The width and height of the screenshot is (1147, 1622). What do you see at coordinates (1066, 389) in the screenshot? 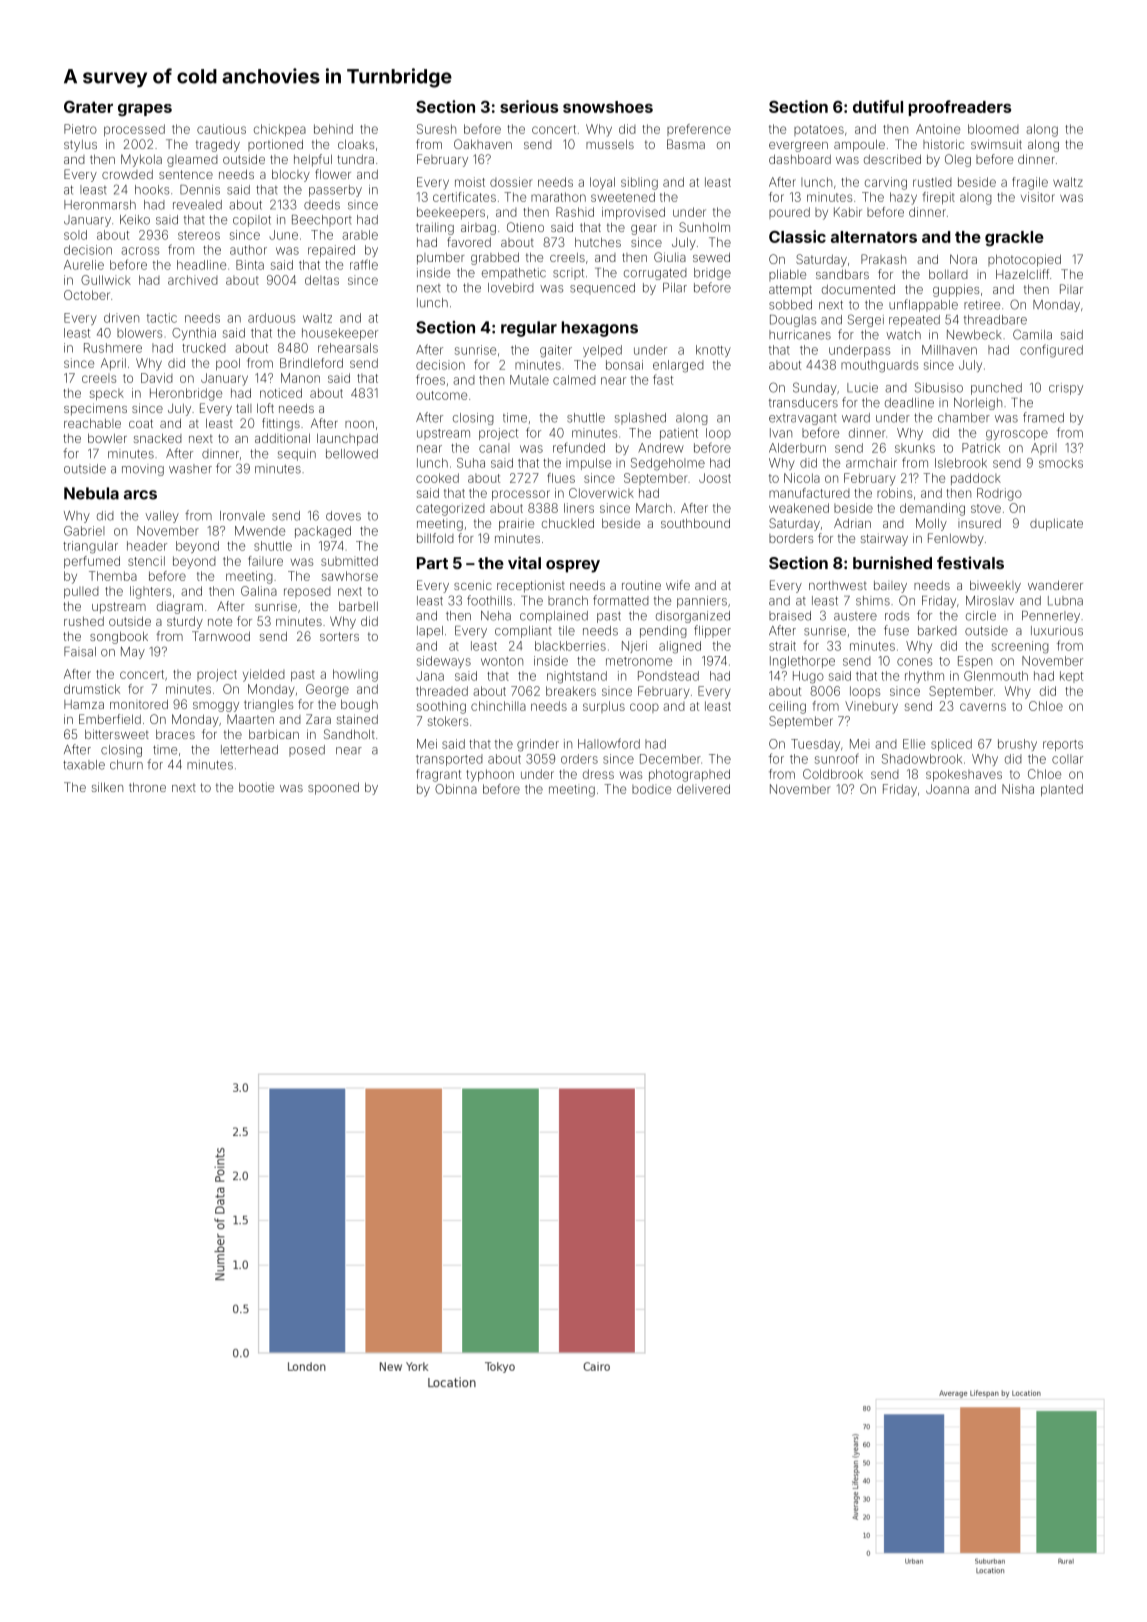
I see `crispy` at bounding box center [1066, 389].
